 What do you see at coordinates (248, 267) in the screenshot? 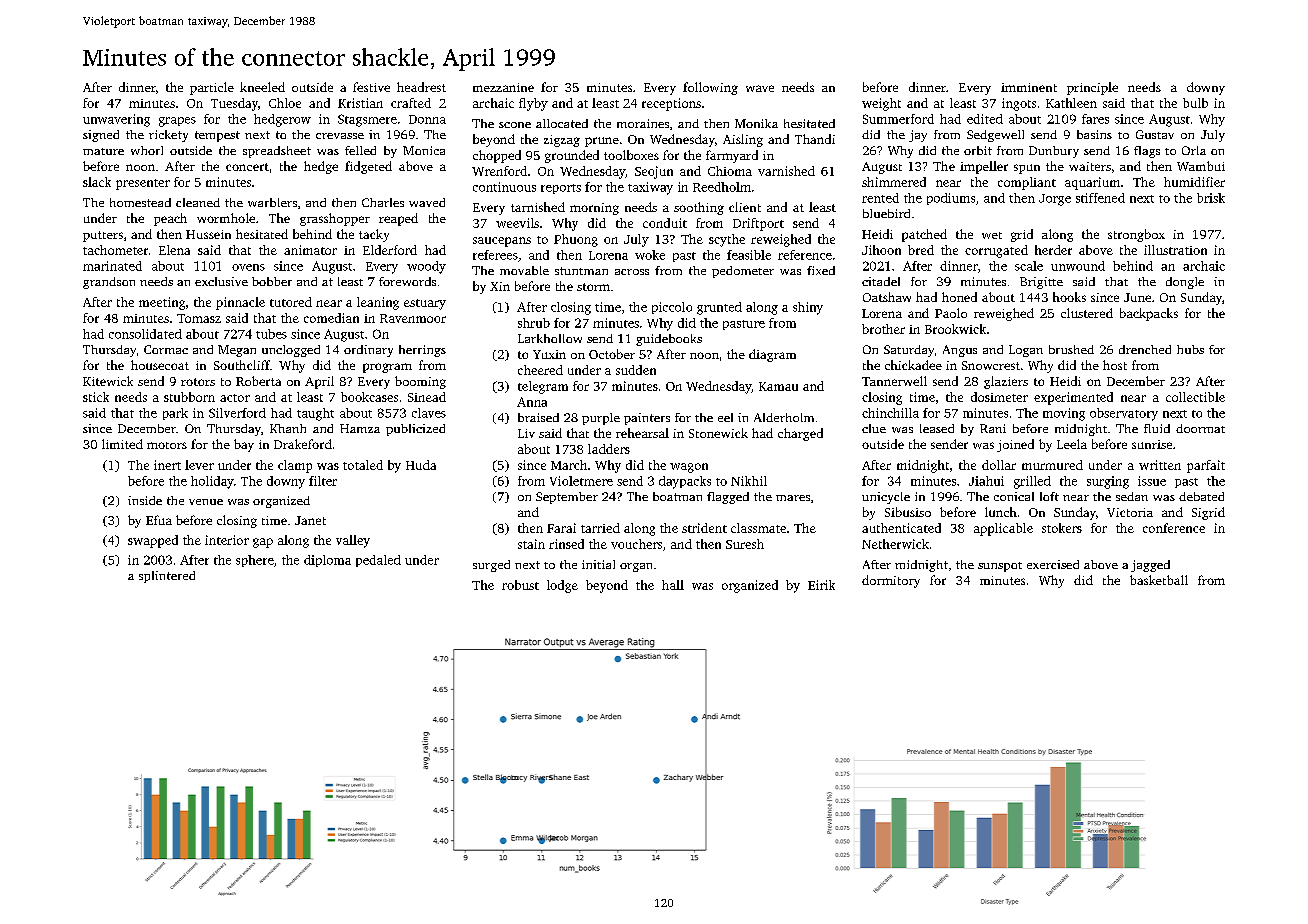
I see `ovens` at bounding box center [248, 267].
